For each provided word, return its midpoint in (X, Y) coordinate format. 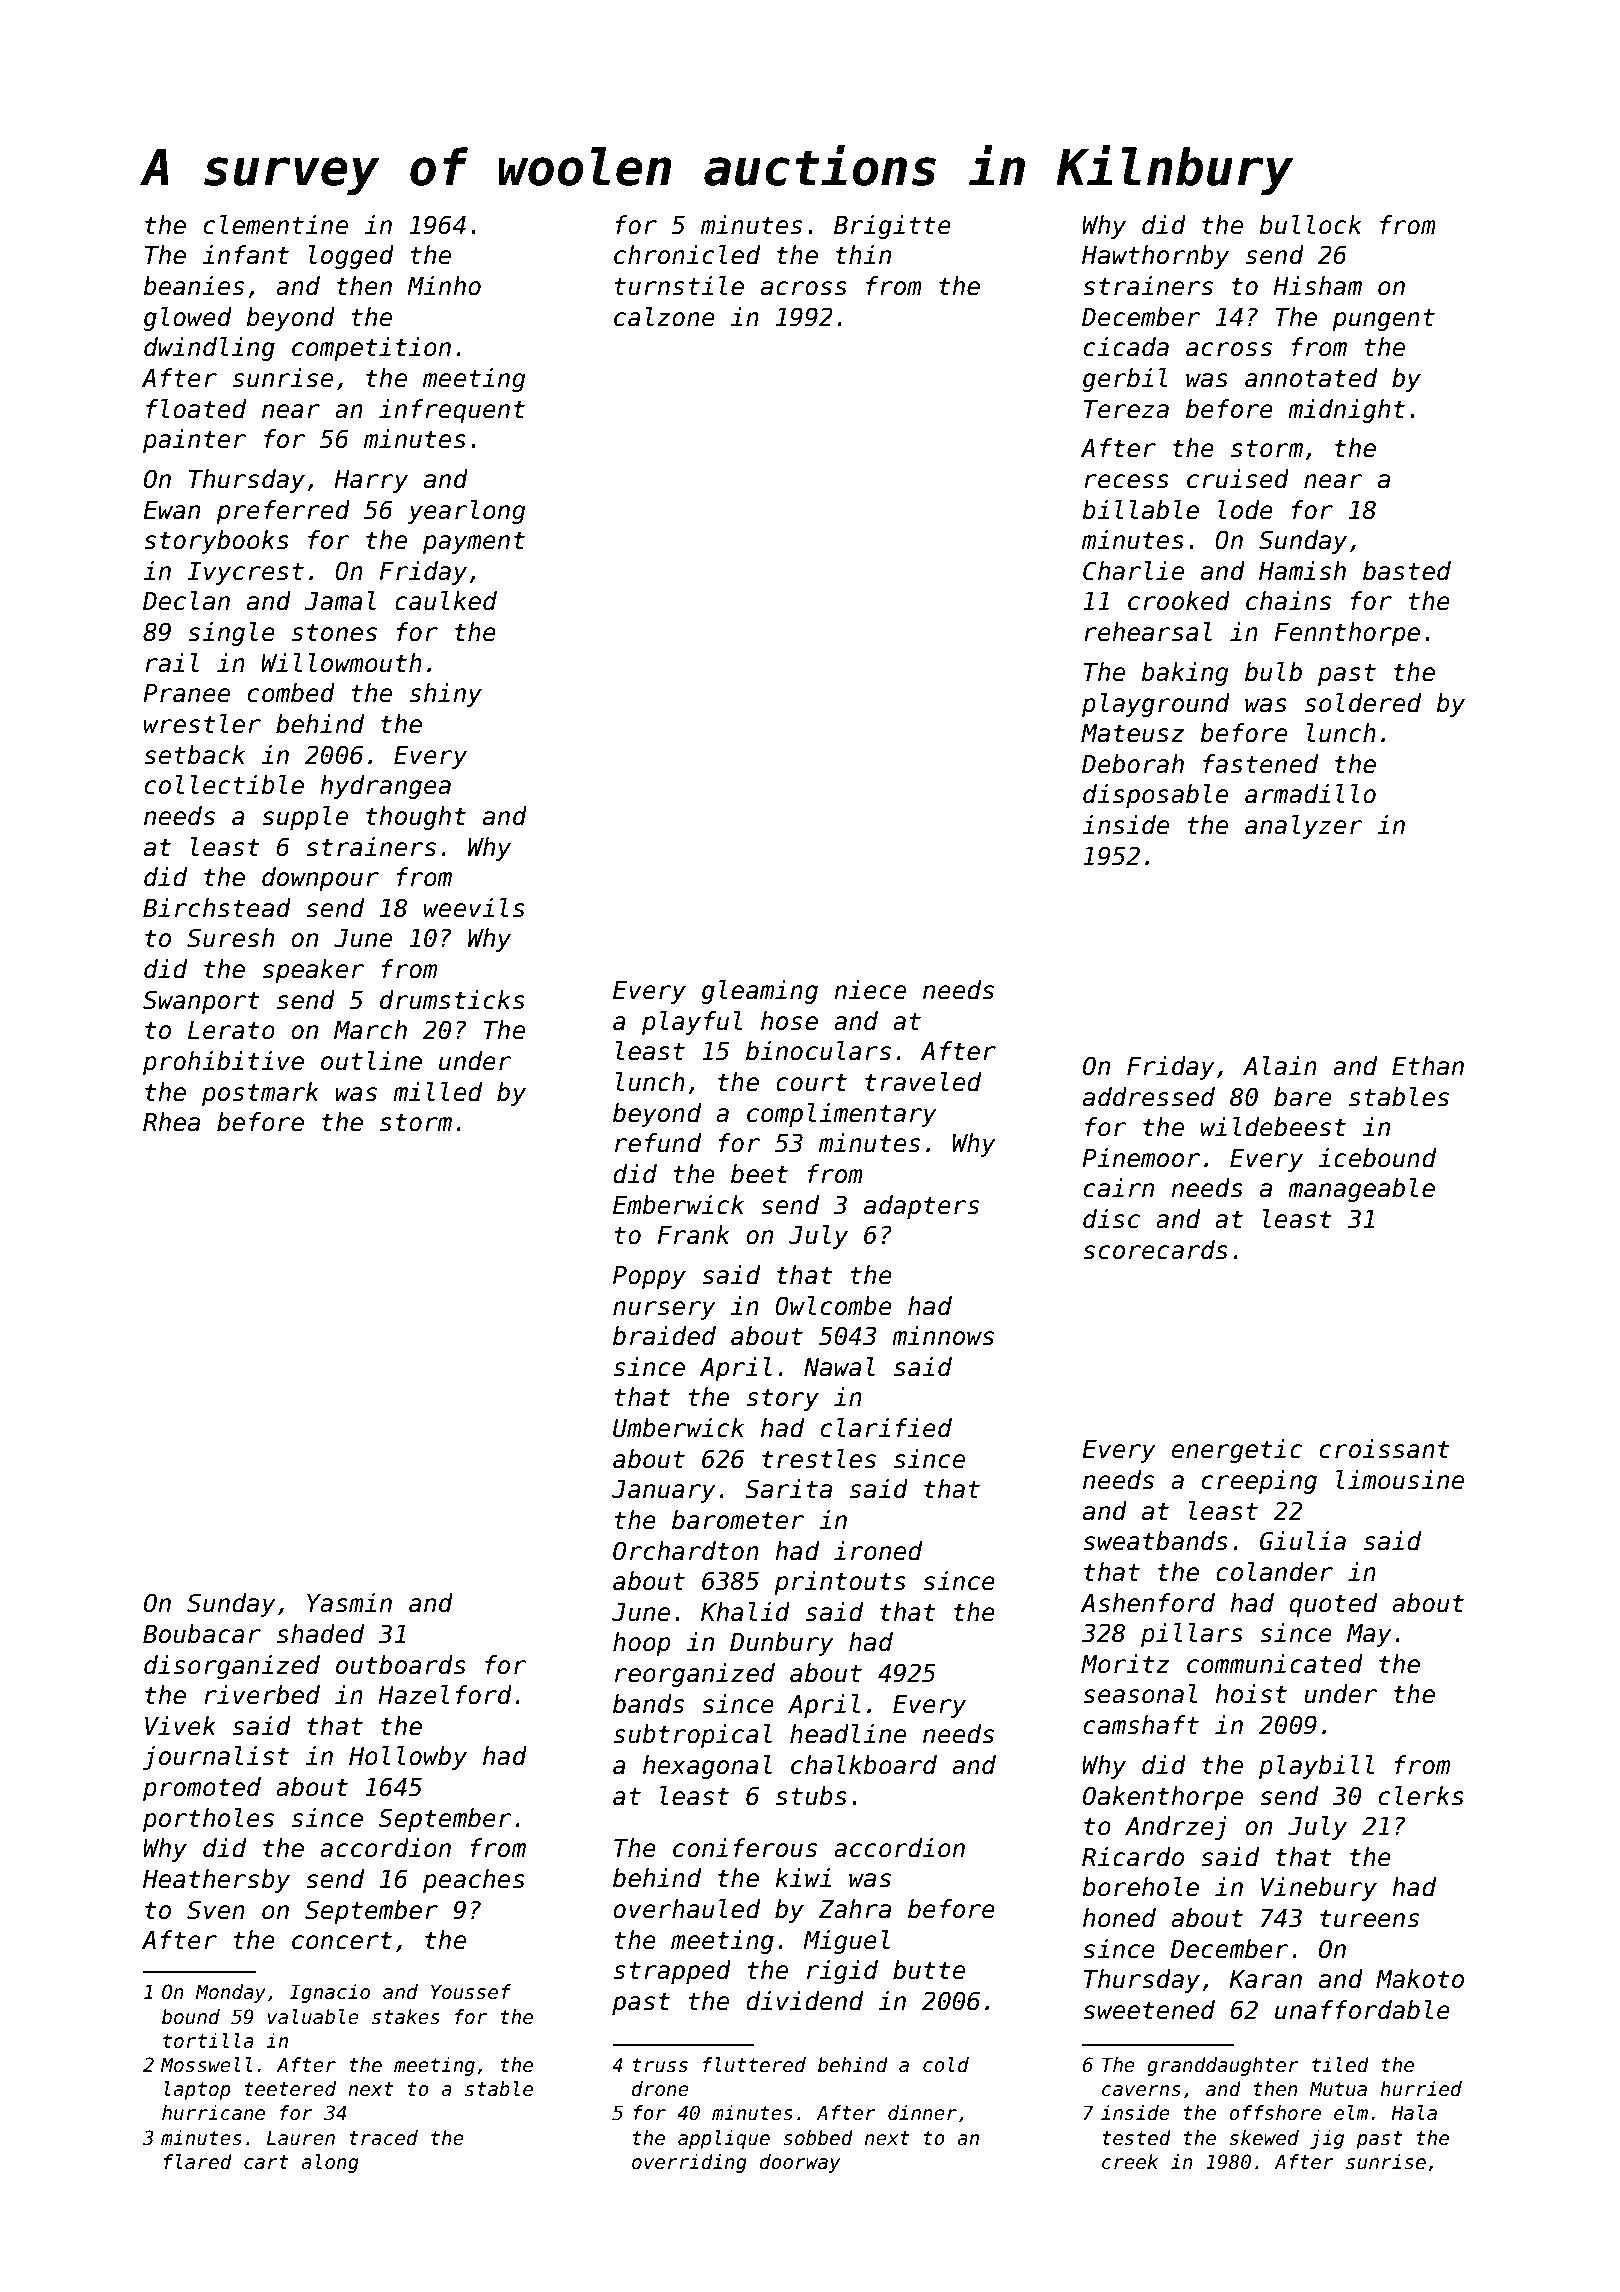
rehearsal (1148, 632)
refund (658, 1143)
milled (437, 1092)
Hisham (1317, 286)
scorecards (1155, 1250)
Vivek (180, 1726)
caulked (446, 601)
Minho (444, 286)
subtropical (693, 1736)
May (1369, 1635)
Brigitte (892, 227)
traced (383, 2138)
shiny (446, 695)
